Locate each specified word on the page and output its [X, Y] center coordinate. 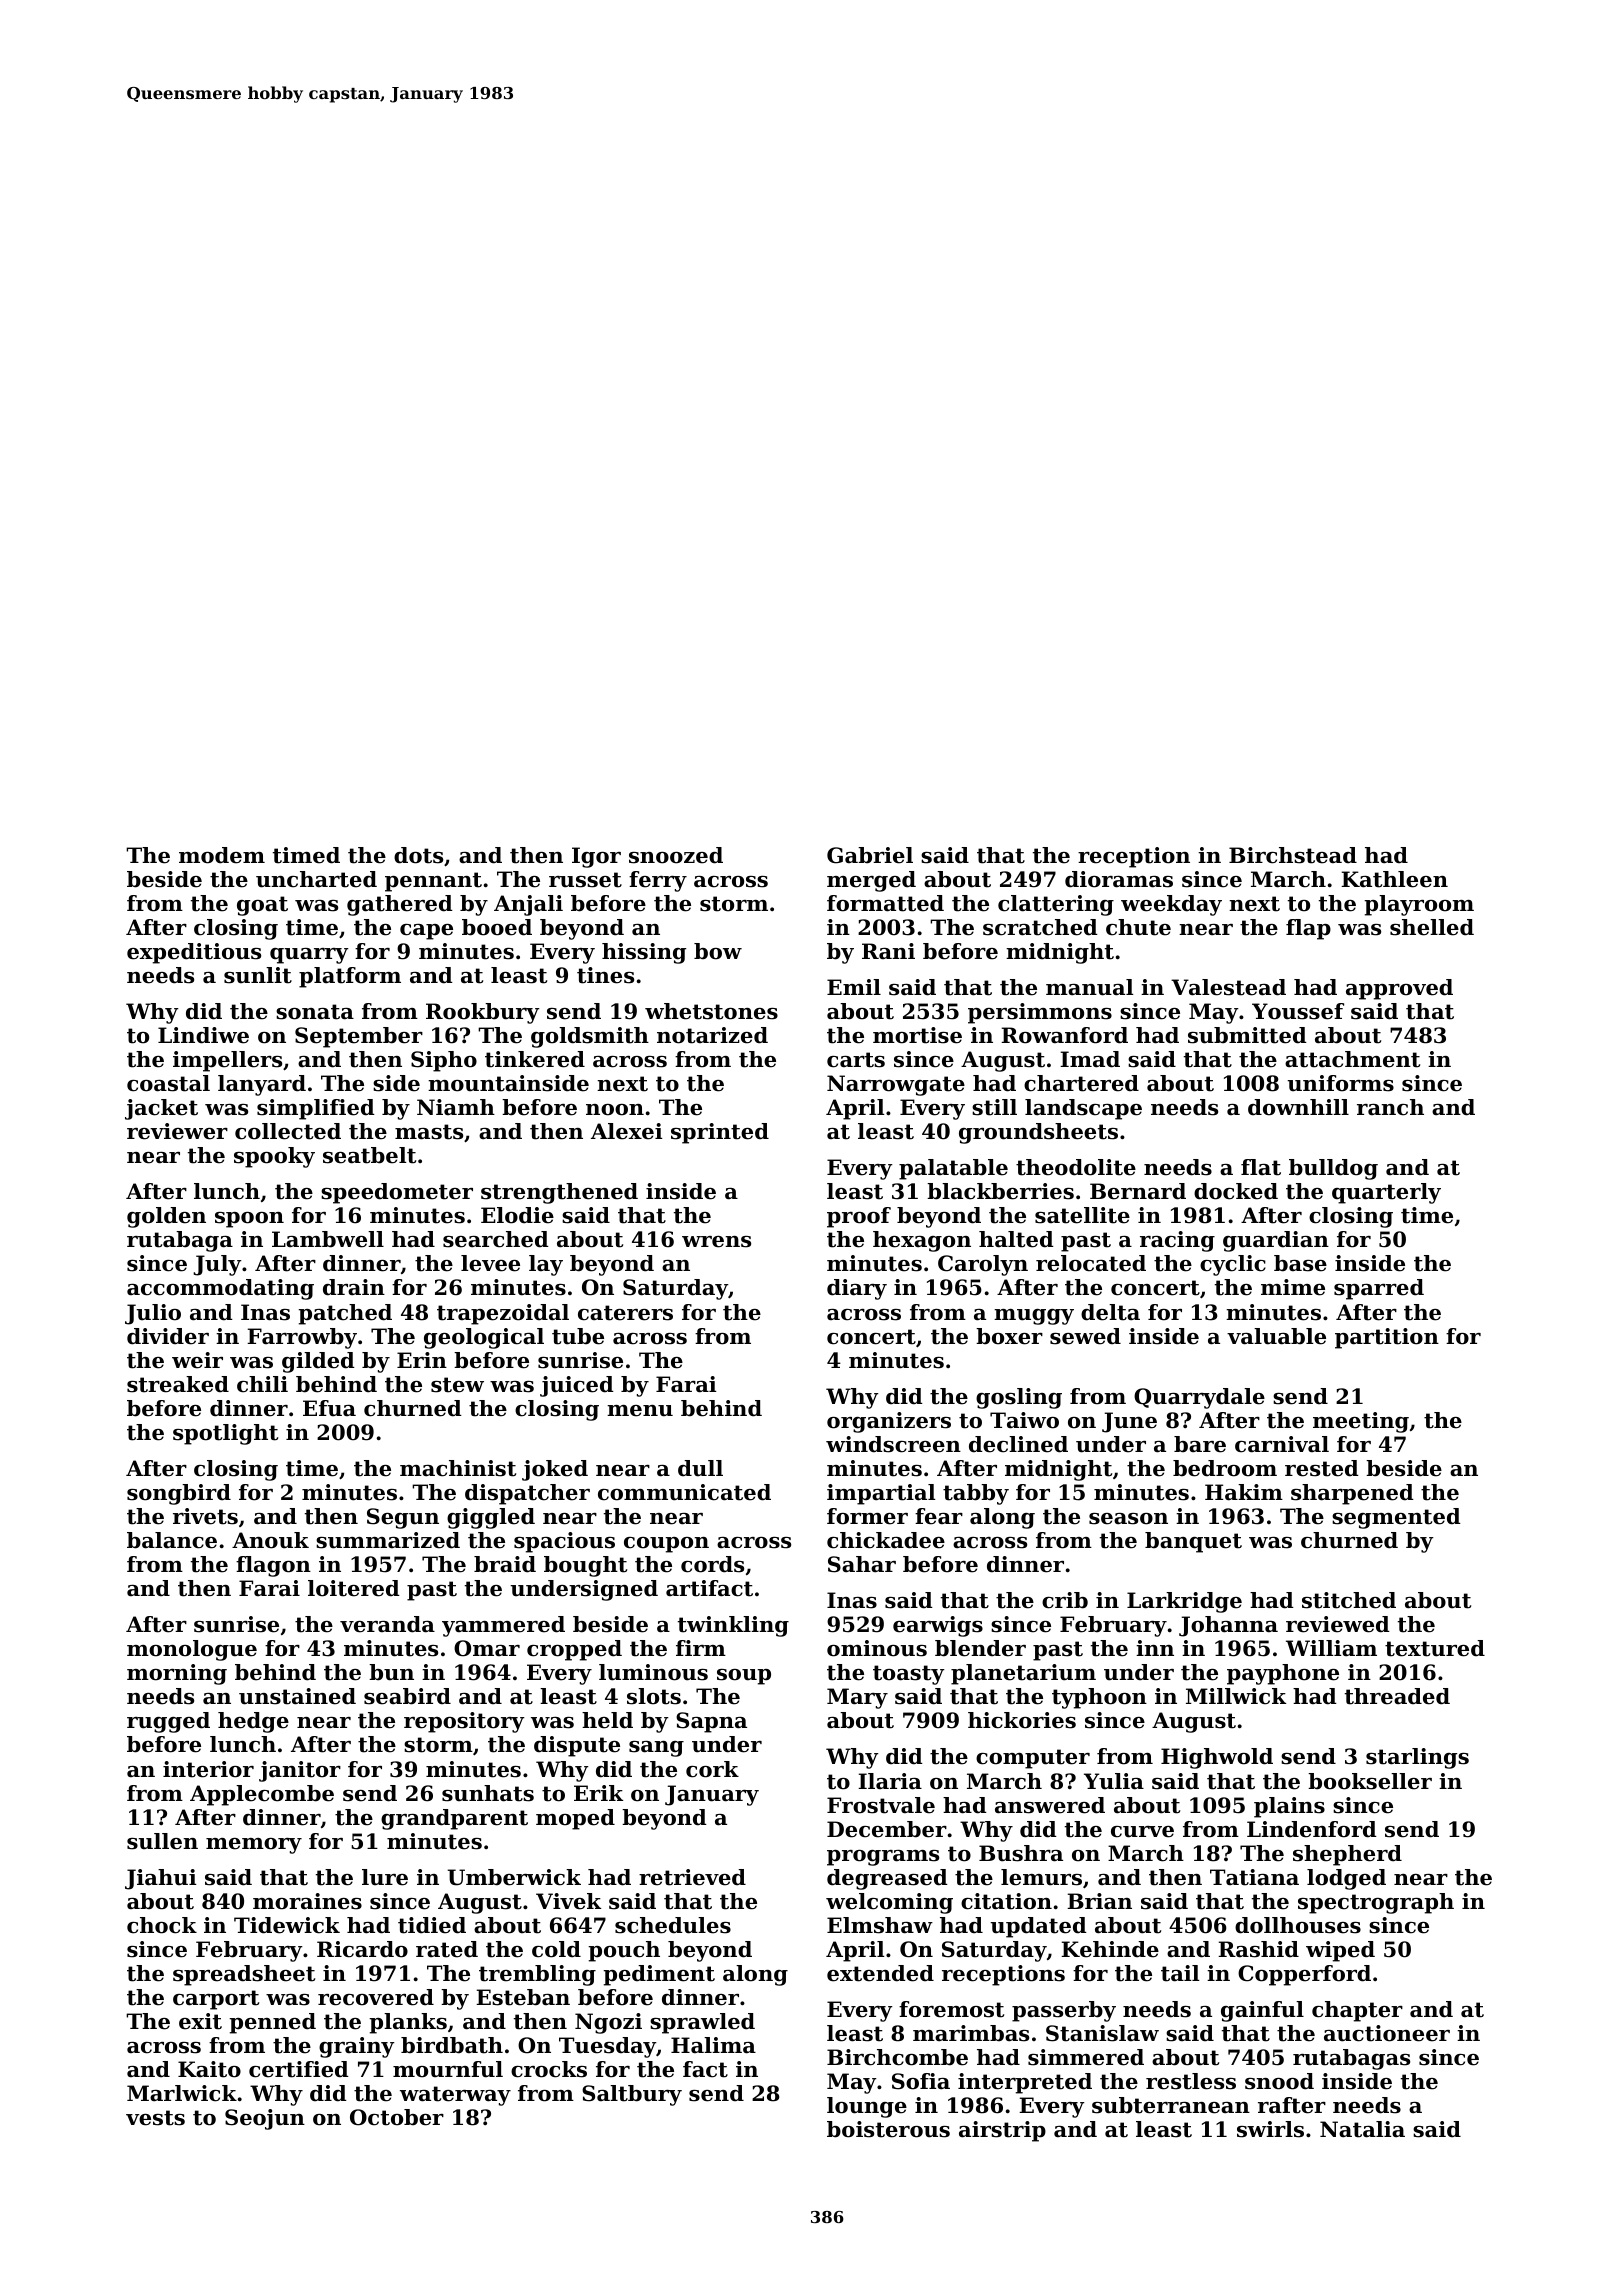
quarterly [1386, 1193]
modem [222, 855]
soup [744, 1677]
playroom [1419, 905]
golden [166, 1217]
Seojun [265, 2119]
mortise [917, 1035]
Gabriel [870, 855]
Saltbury [632, 2095]
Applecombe [262, 1795]
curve [1142, 1832]
